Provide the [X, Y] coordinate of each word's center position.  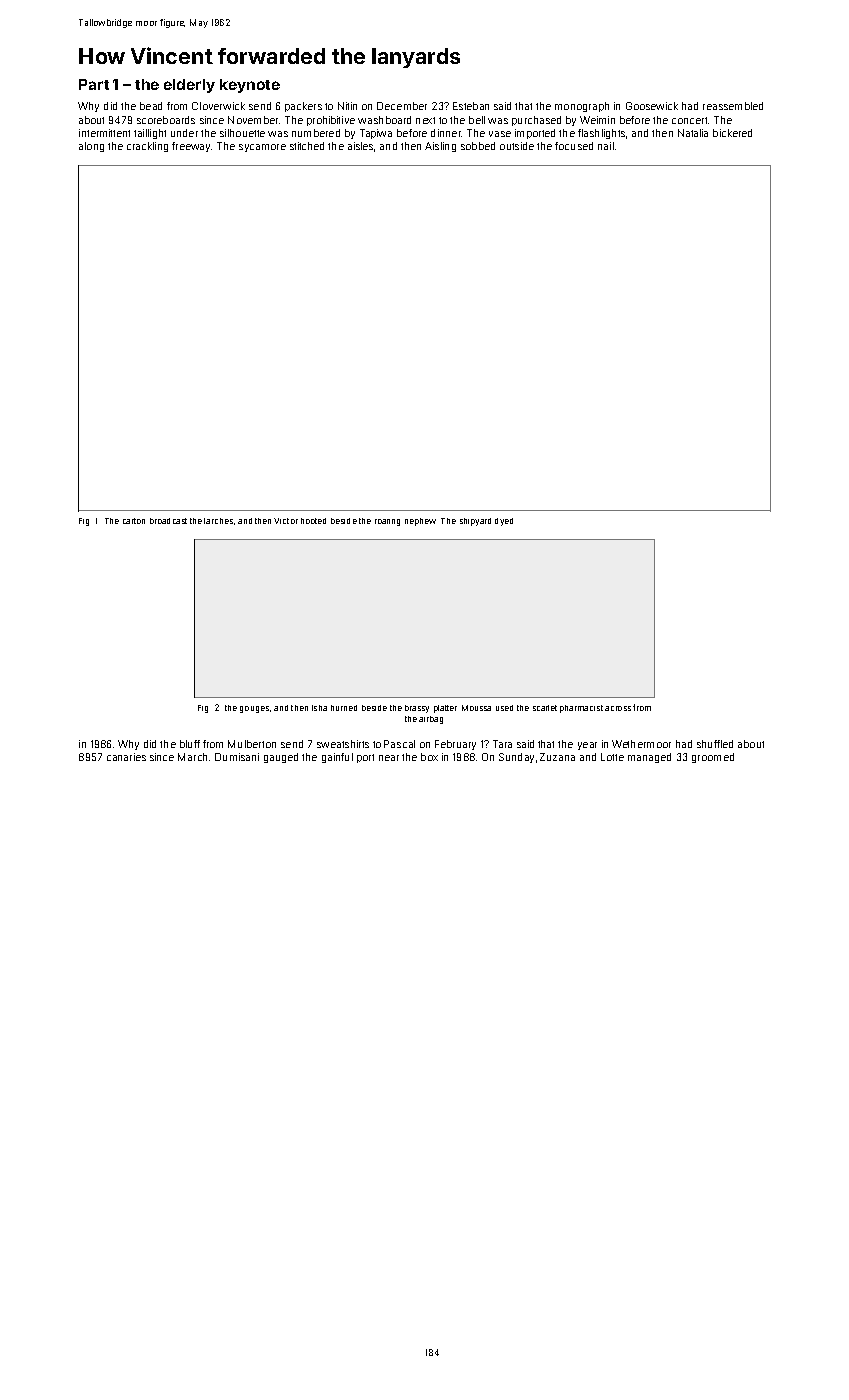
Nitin [347, 106]
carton [134, 521]
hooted [313, 521]
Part [94, 84]
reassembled [733, 106]
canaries [126, 757]
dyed [504, 522]
